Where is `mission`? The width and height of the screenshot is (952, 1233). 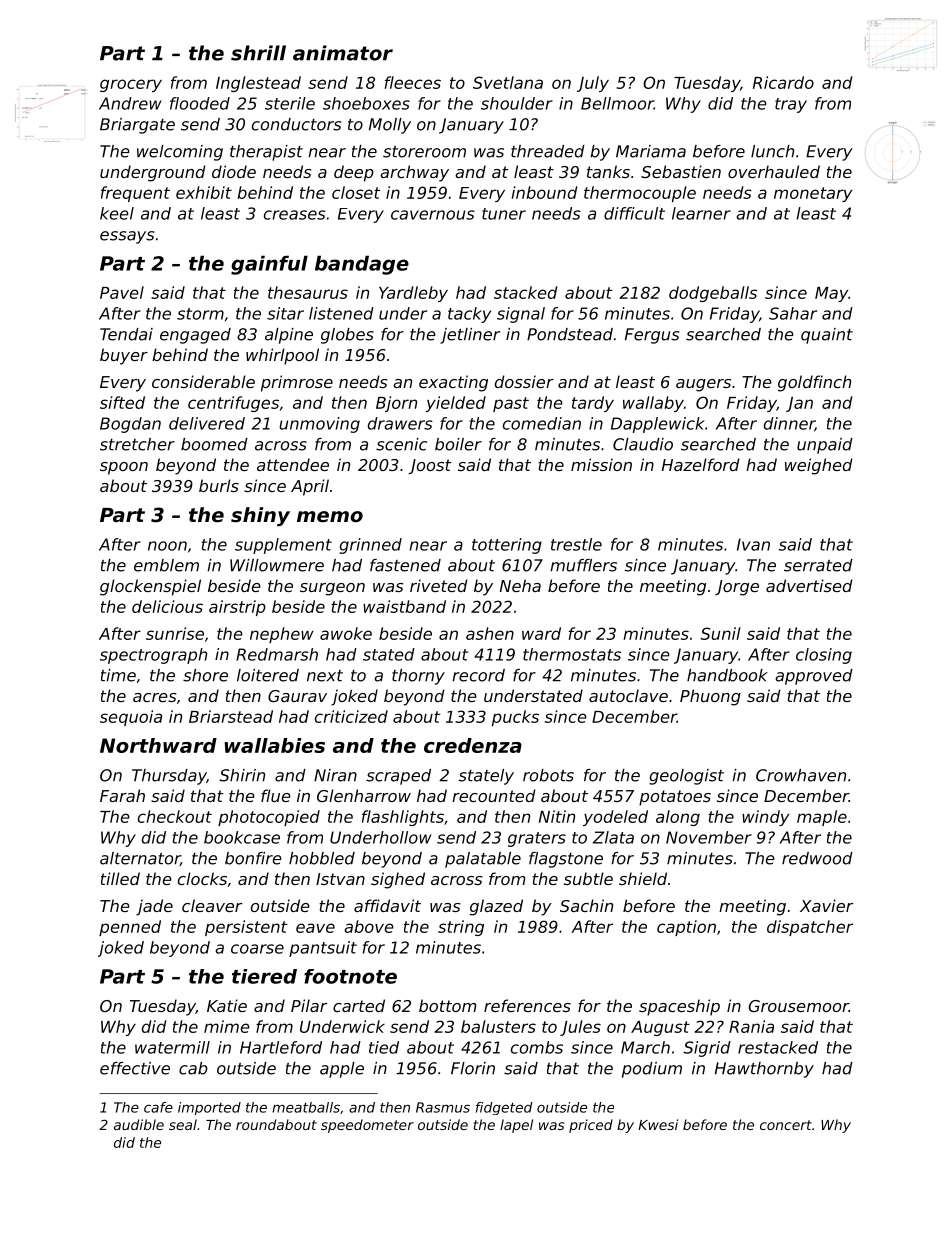 mission is located at coordinates (601, 464).
